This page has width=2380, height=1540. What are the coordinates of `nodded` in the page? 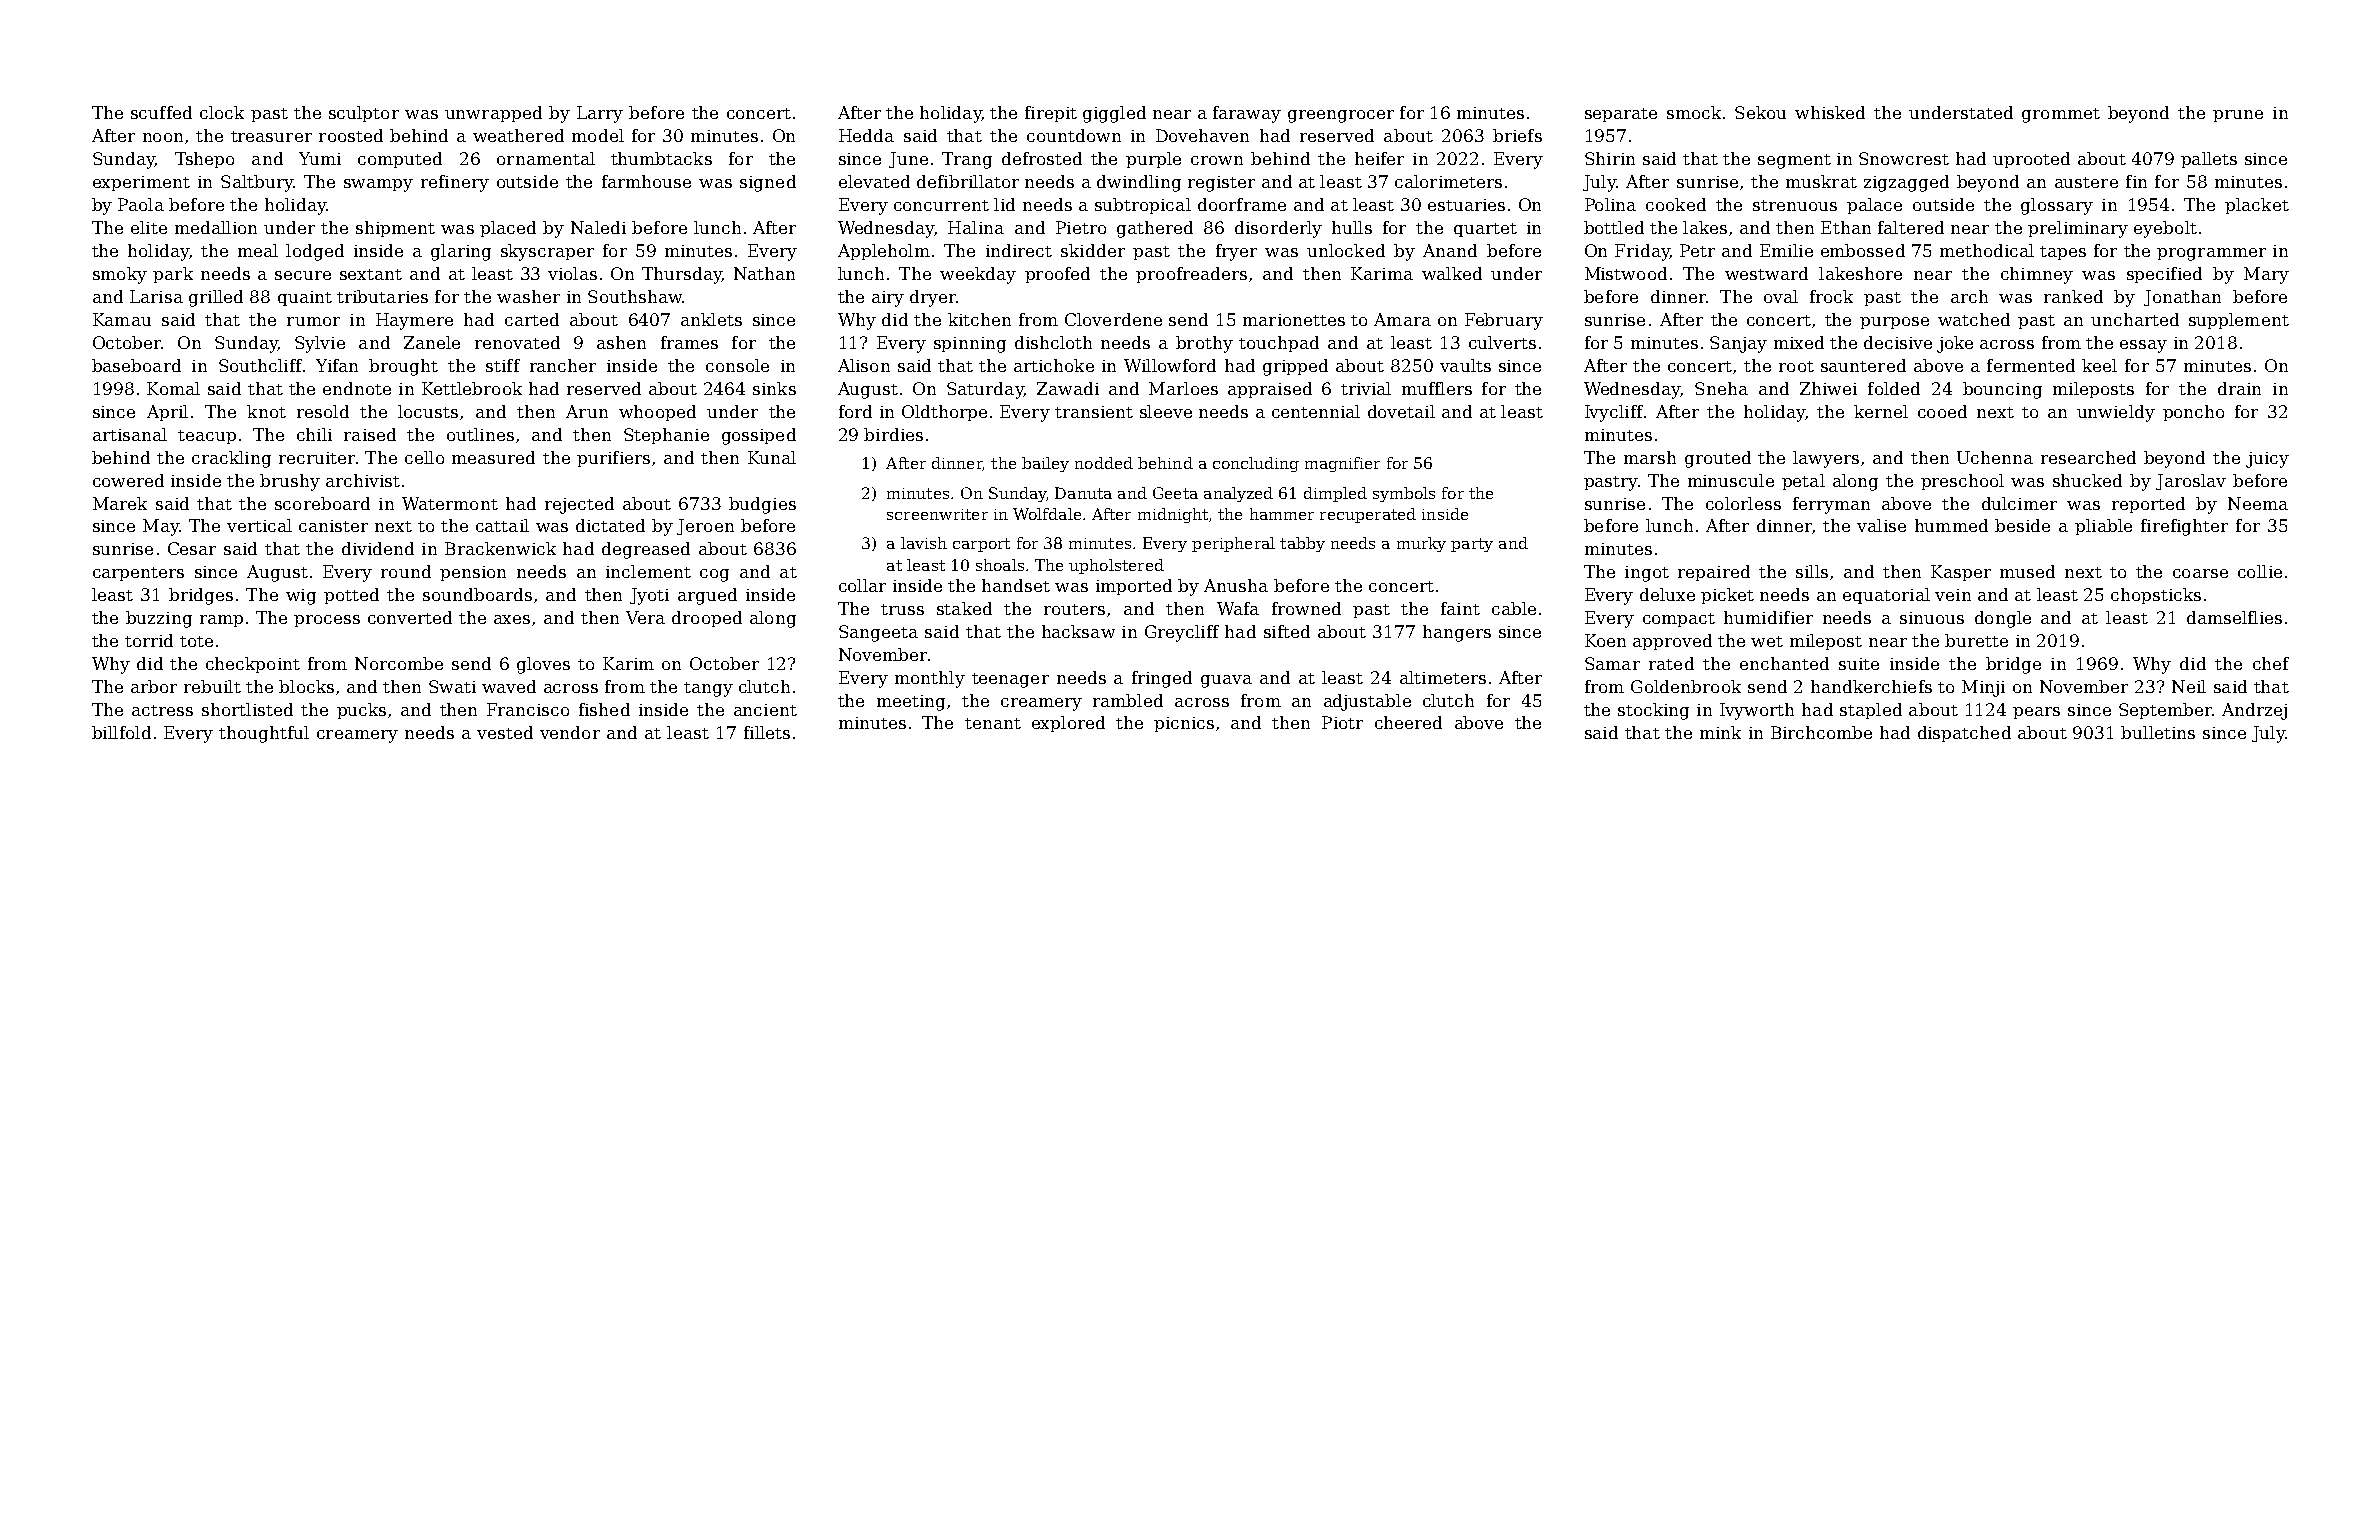 It's located at (1104, 463).
